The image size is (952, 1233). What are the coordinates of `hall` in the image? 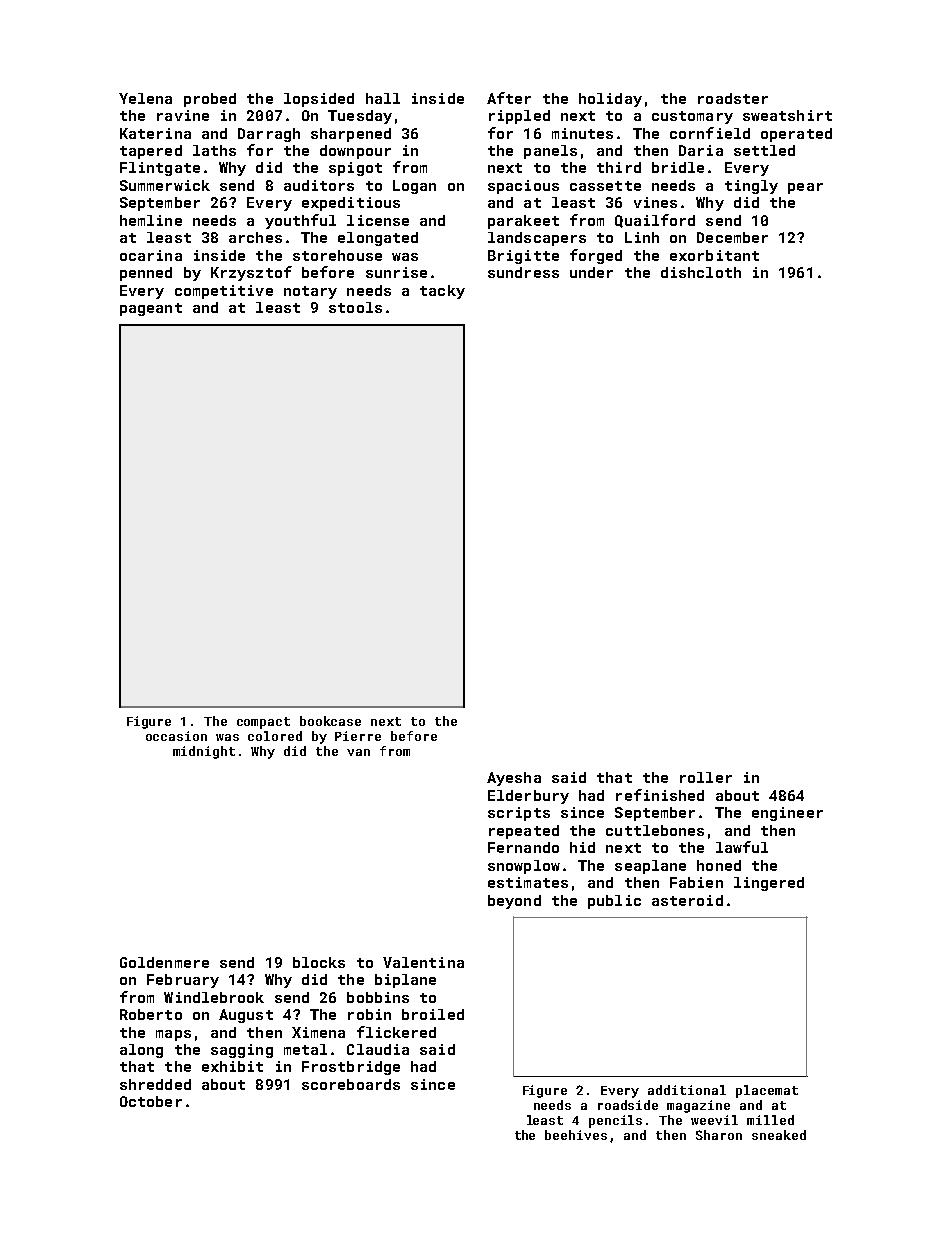 It's located at (383, 98).
